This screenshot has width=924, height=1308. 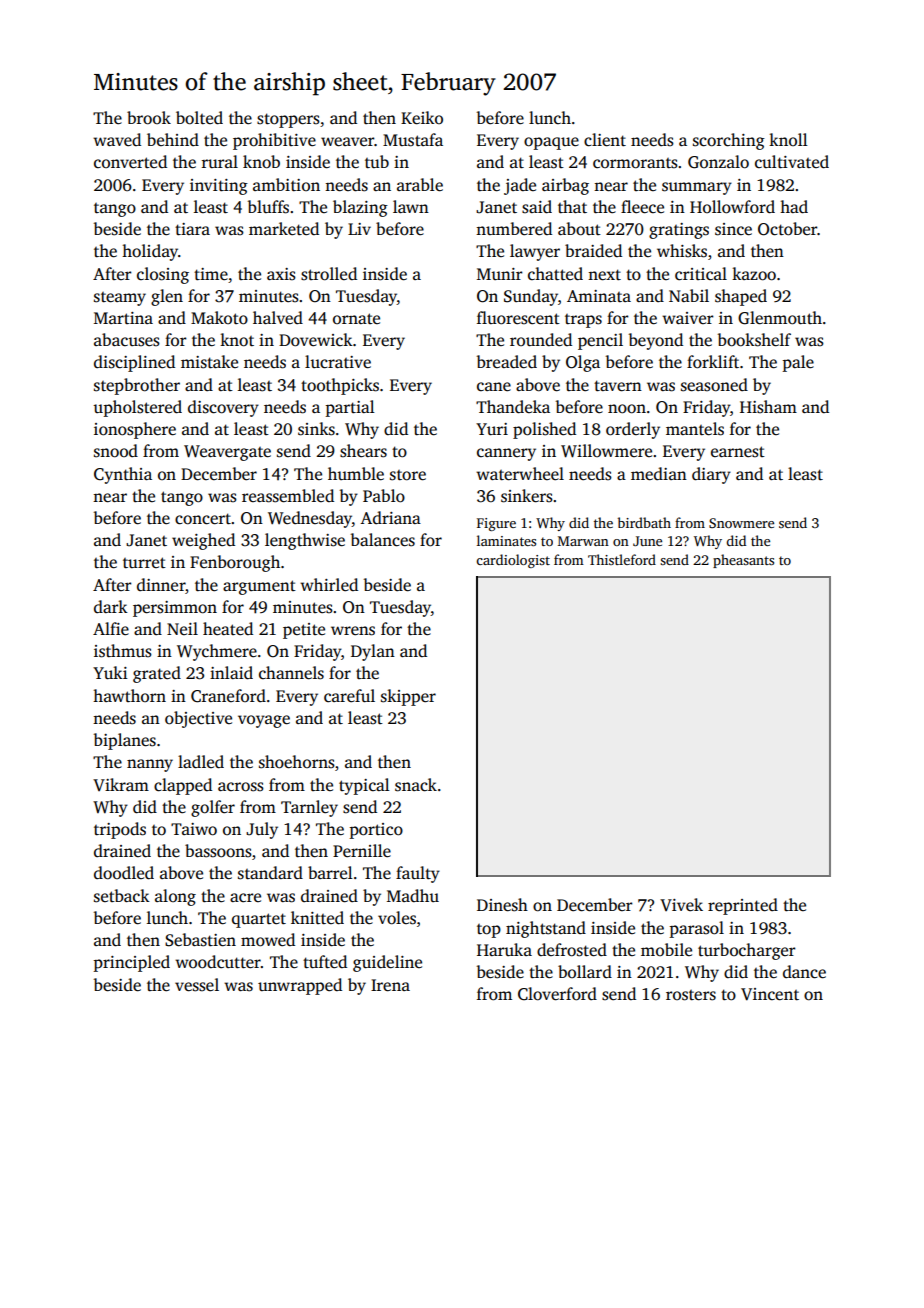 What do you see at coordinates (274, 141) in the screenshot?
I see `prohibitive` at bounding box center [274, 141].
